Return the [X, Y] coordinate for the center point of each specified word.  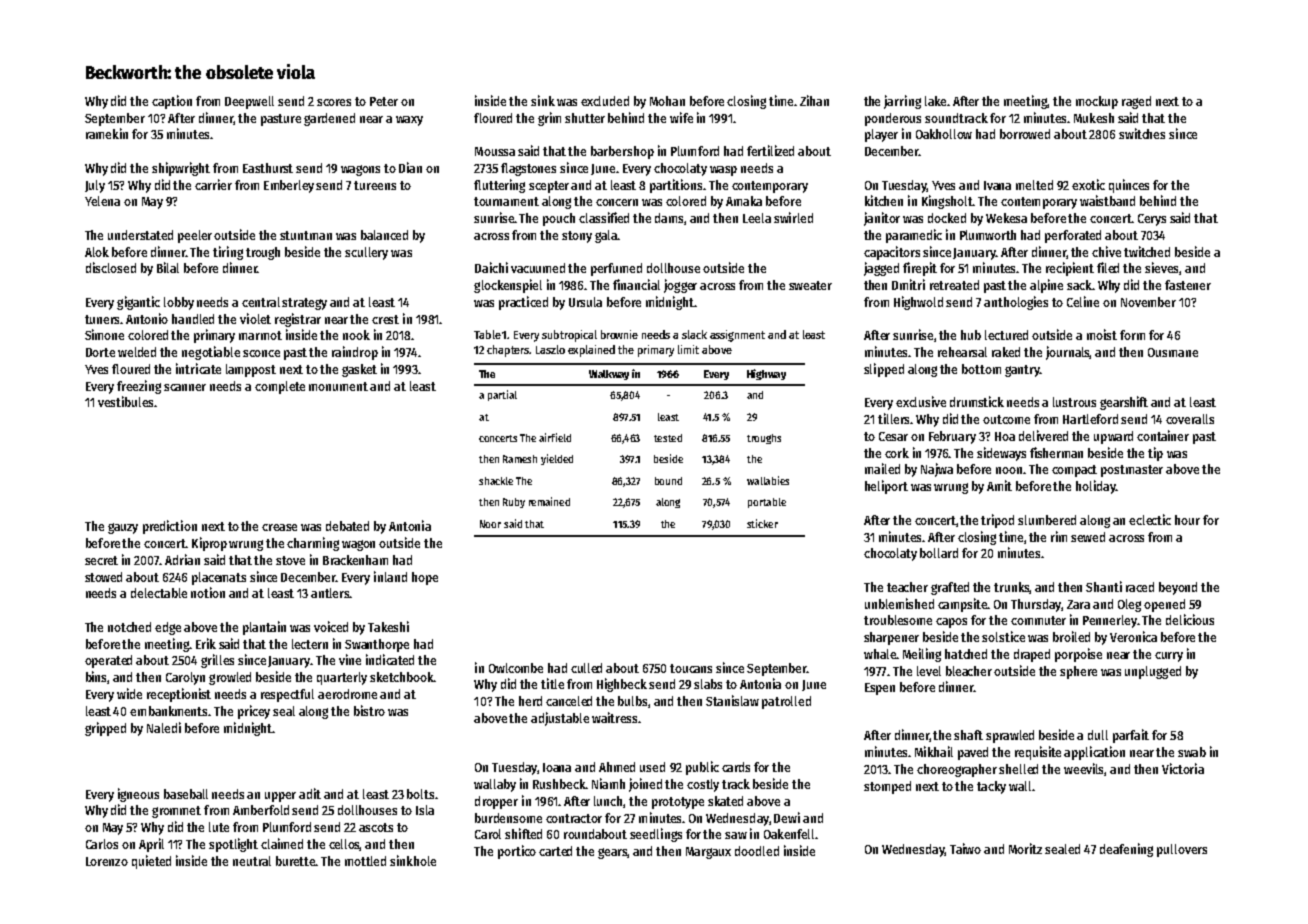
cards [736, 767]
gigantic [138, 303]
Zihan [814, 100]
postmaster [1132, 471]
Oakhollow [944, 134]
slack [694, 334]
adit [310, 793]
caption [172, 102]
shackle [496, 481]
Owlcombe [516, 668]
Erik [206, 643]
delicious [1190, 619]
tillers [893, 418]
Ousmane [1173, 352]
